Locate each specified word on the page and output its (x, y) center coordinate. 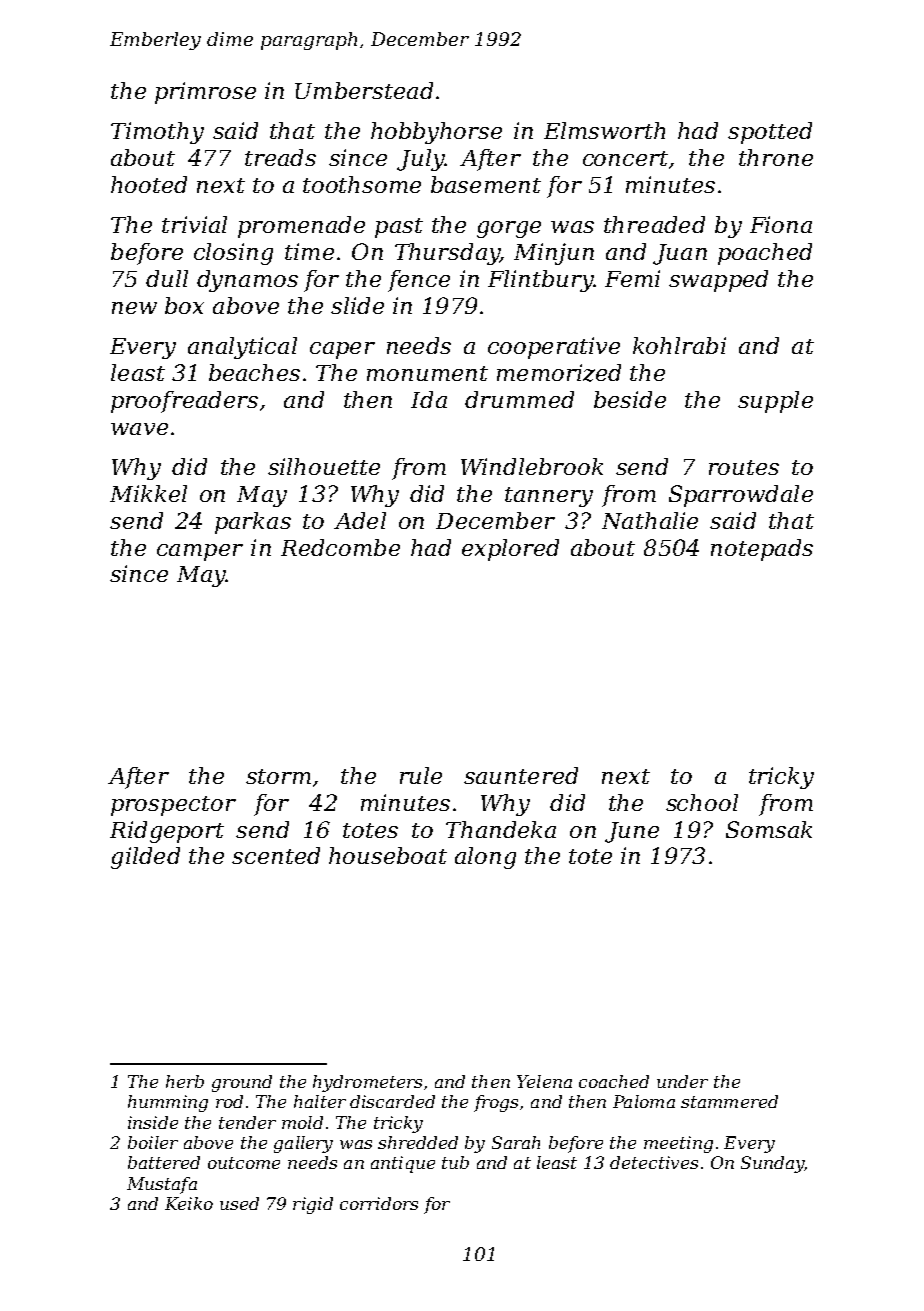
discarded (392, 1101)
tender (247, 1122)
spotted (770, 133)
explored (510, 550)
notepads (762, 550)
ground (242, 1083)
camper (200, 552)
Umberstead (364, 90)
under (682, 1081)
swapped (718, 281)
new (134, 308)
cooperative (554, 348)
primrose (205, 93)
